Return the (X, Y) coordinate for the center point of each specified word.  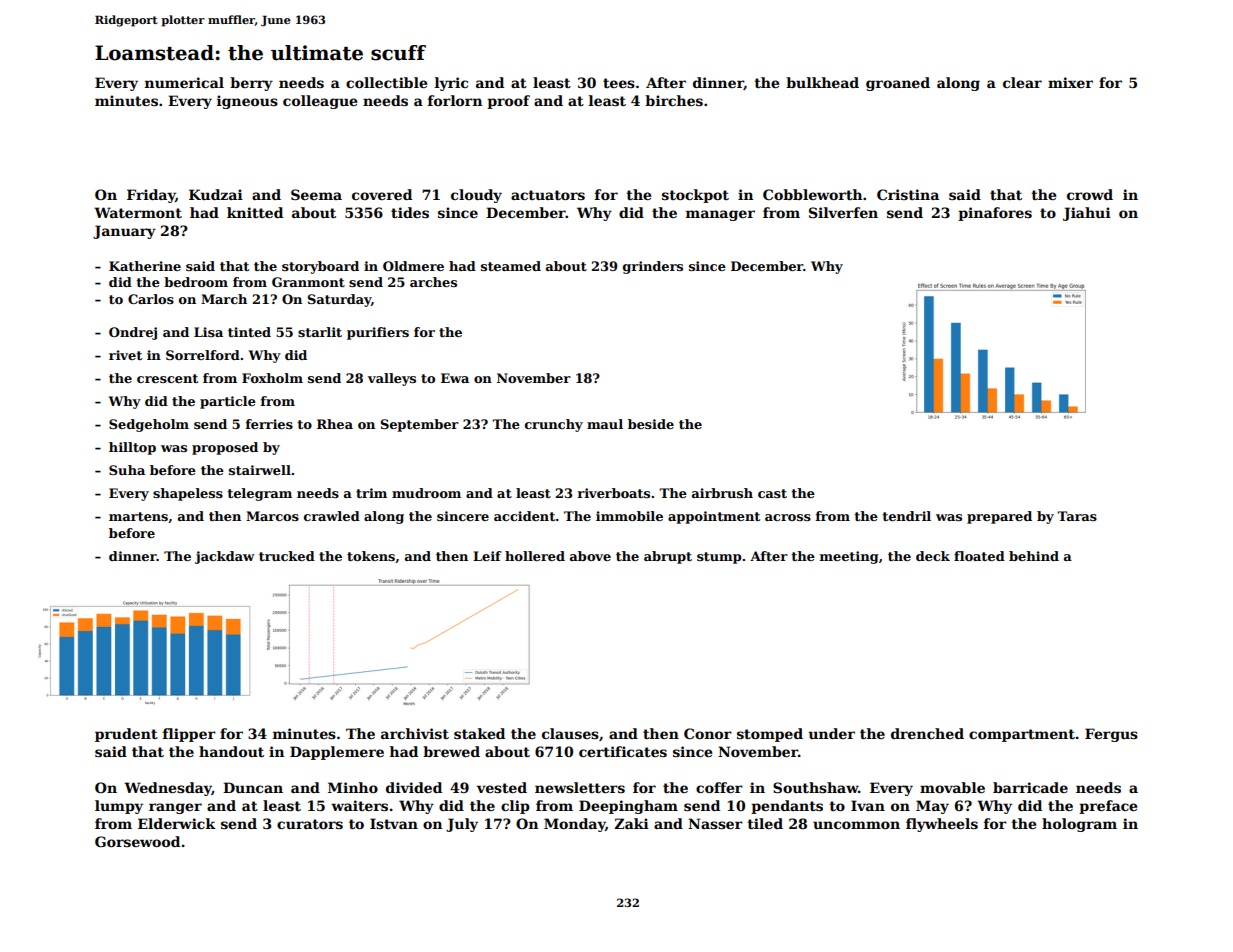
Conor (708, 733)
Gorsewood (137, 841)
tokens (371, 556)
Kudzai (216, 194)
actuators (548, 195)
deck (933, 556)
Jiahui (1087, 214)
